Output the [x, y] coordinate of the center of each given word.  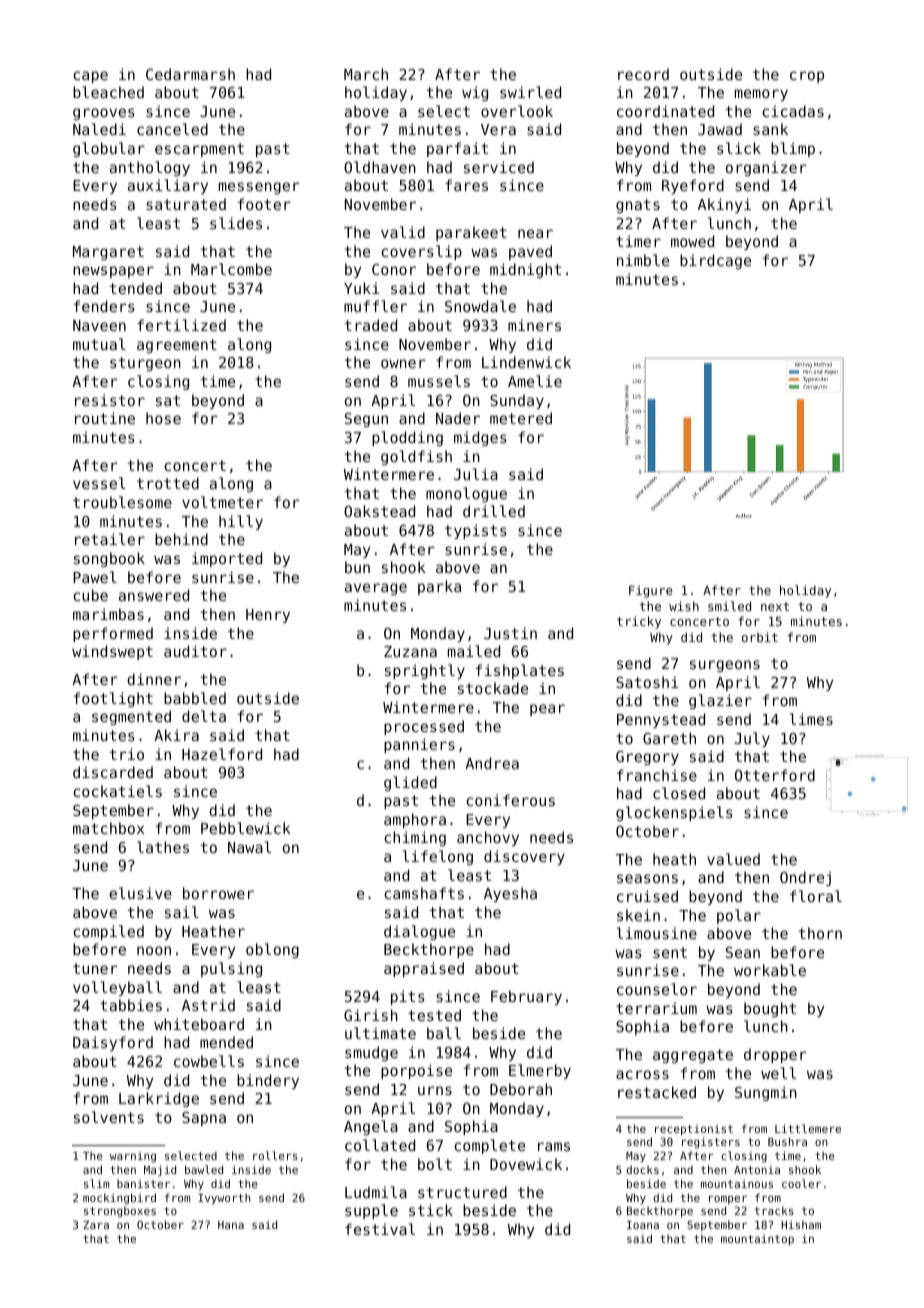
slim [96, 1183]
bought [770, 1009]
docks [642, 1169]
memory [761, 95]
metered [521, 418]
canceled [172, 129]
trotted [168, 483]
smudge [371, 1053]
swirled [530, 92]
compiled [108, 932]
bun [357, 567]
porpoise [416, 1071]
